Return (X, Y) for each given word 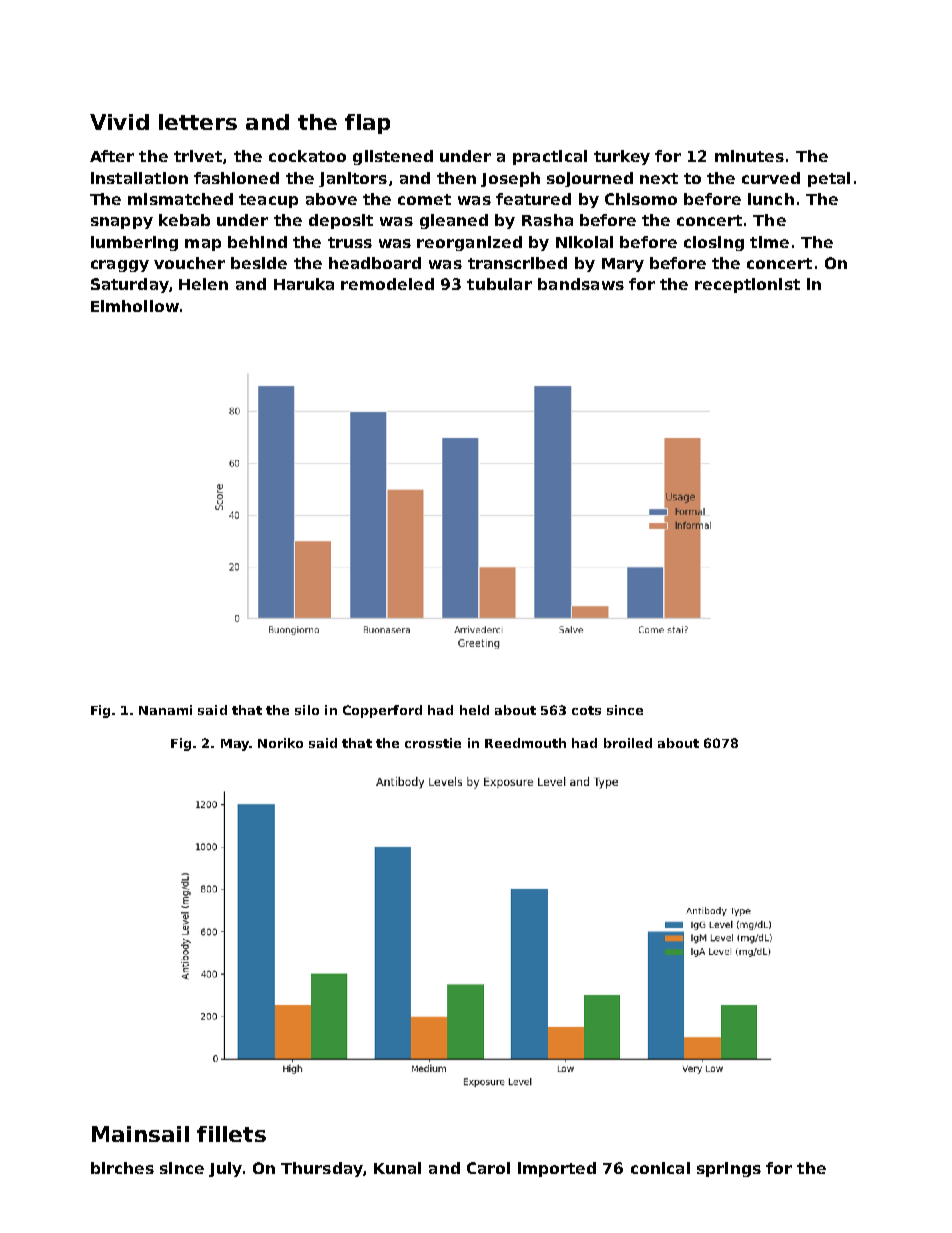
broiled (628, 743)
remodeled (387, 284)
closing (714, 243)
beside (259, 263)
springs (729, 1169)
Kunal (397, 1168)
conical (660, 1168)
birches (122, 1168)
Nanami (165, 710)
